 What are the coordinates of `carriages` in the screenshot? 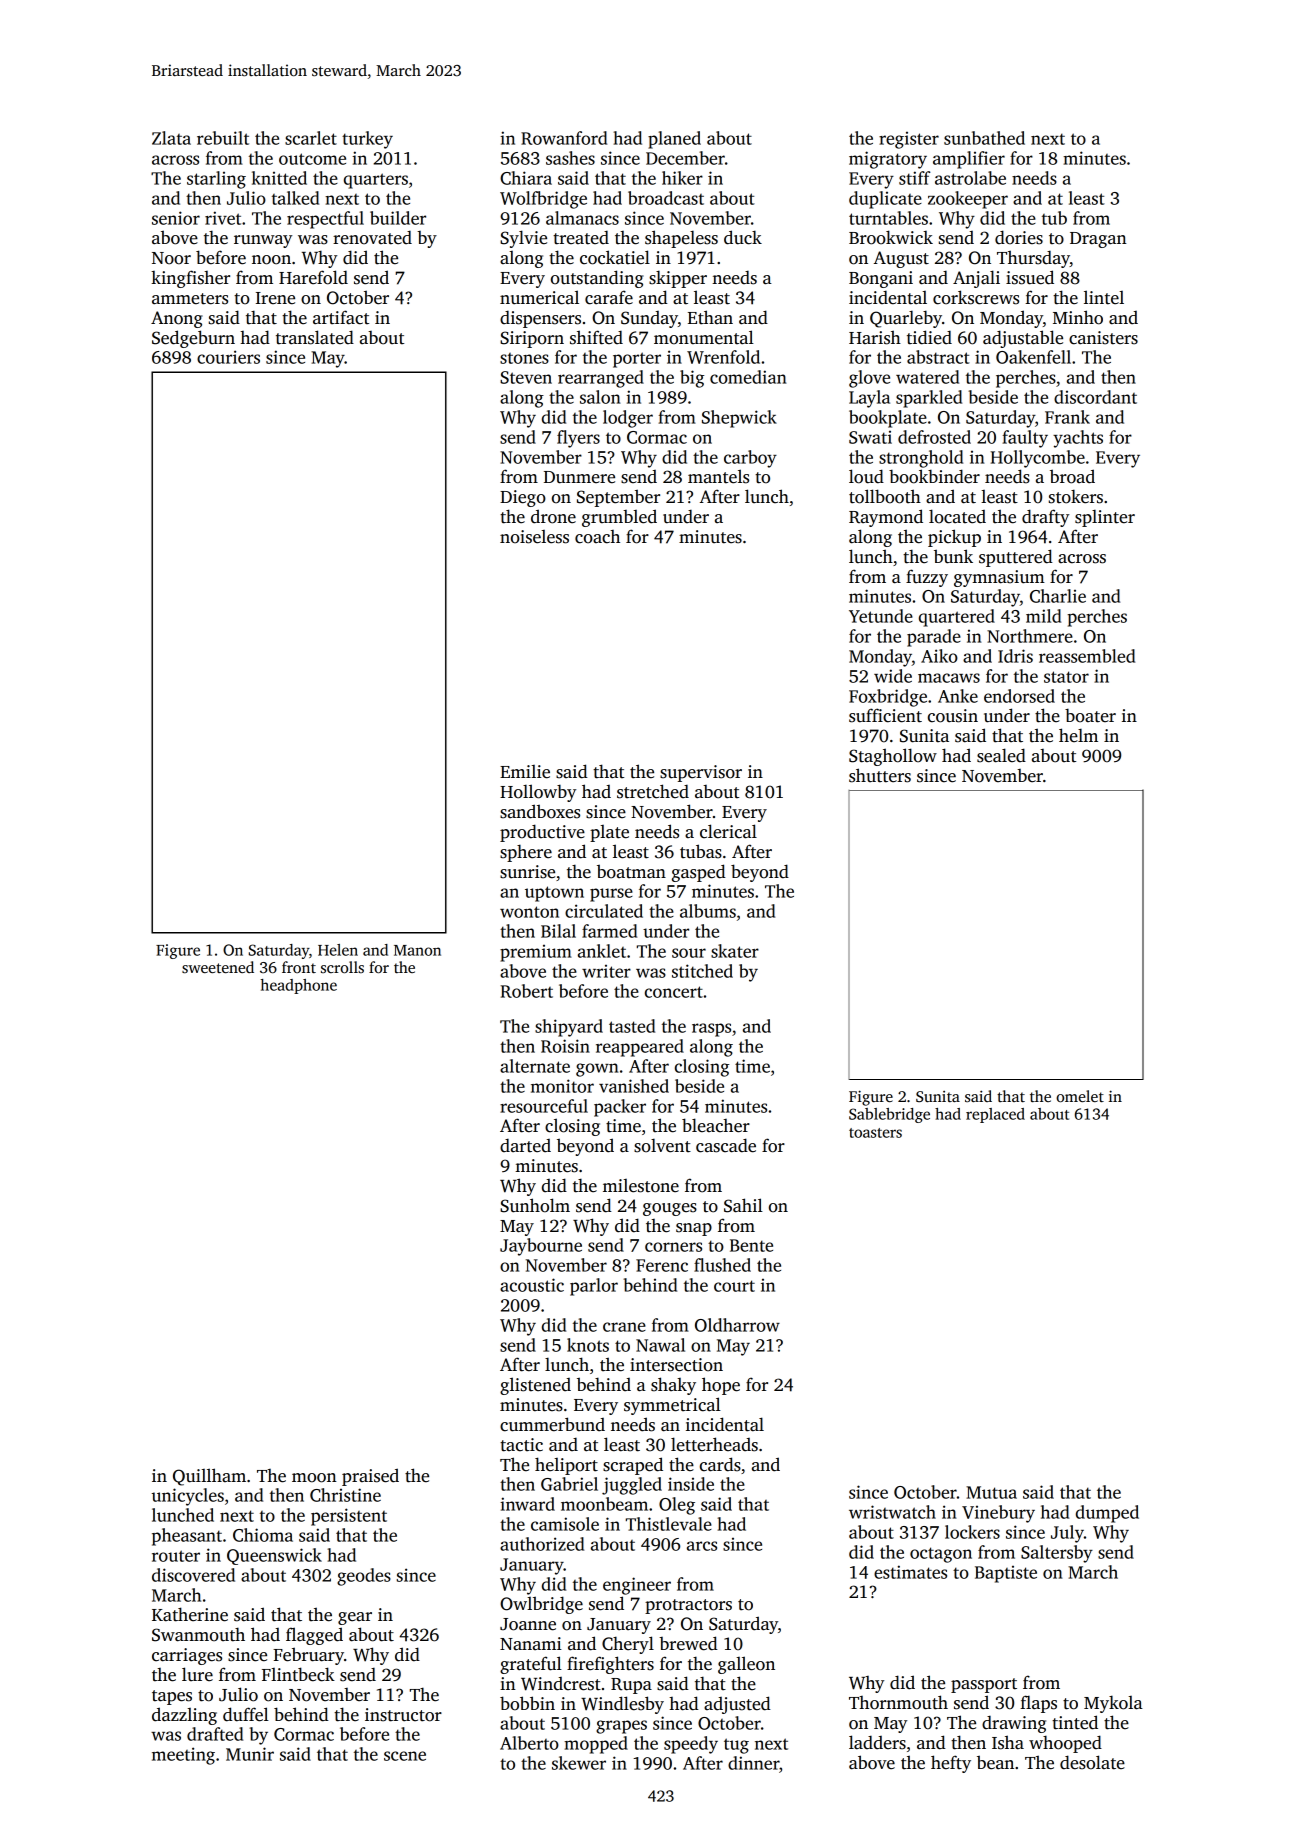 It's located at (187, 1656).
